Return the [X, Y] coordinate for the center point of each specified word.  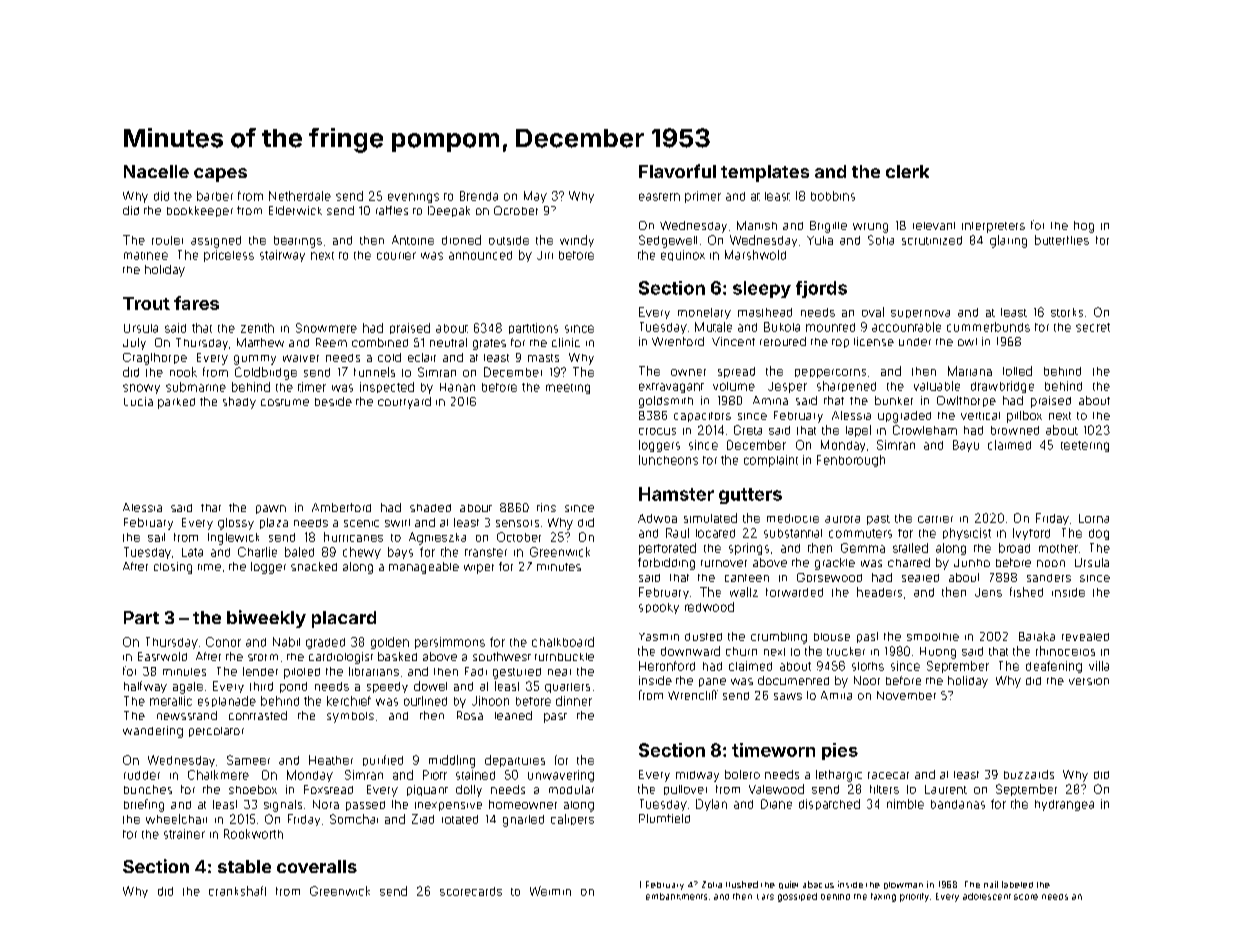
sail [156, 537]
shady [239, 403]
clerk [907, 171]
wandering [153, 732]
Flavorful [677, 171]
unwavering [561, 776]
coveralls [317, 866]
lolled [1017, 371]
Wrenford [678, 341]
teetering [1085, 446]
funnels [374, 372]
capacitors [702, 417]
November [906, 695]
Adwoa [657, 518]
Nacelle [156, 171]
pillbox [1024, 417]
